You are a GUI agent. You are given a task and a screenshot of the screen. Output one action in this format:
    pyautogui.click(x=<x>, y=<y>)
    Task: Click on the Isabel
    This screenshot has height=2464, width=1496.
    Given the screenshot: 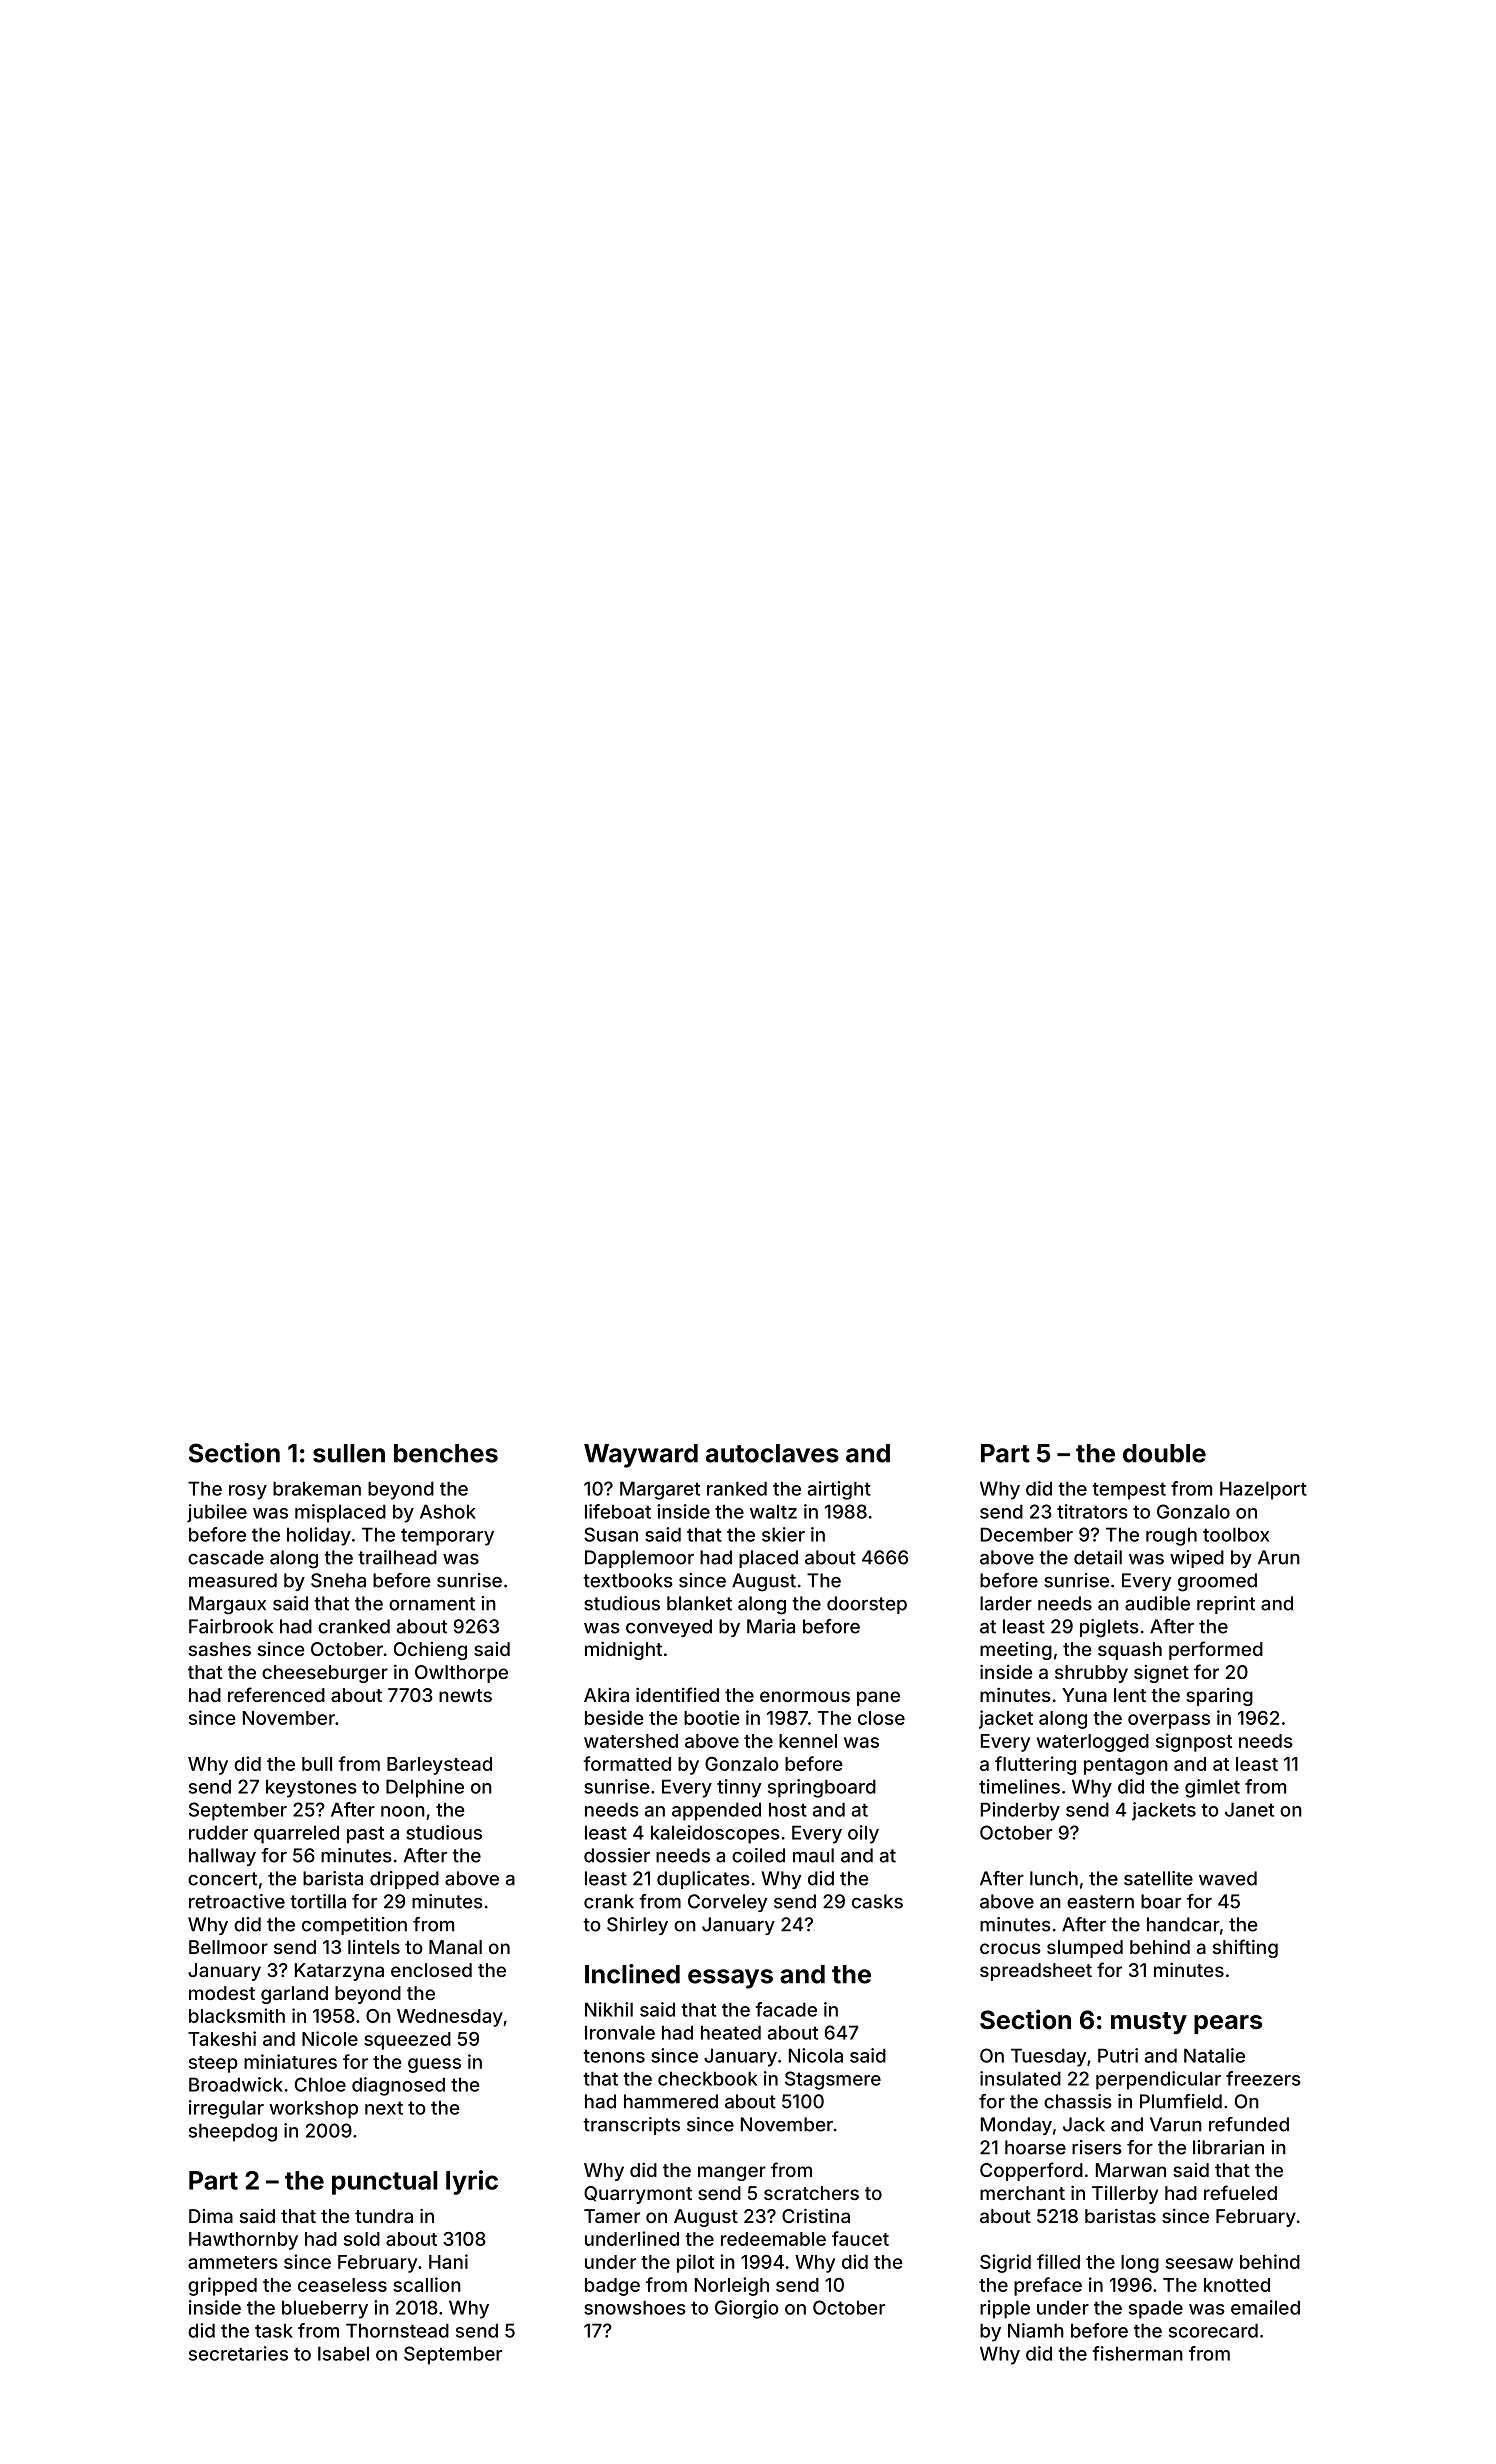 What is the action you would take?
    pyautogui.click(x=343, y=2353)
